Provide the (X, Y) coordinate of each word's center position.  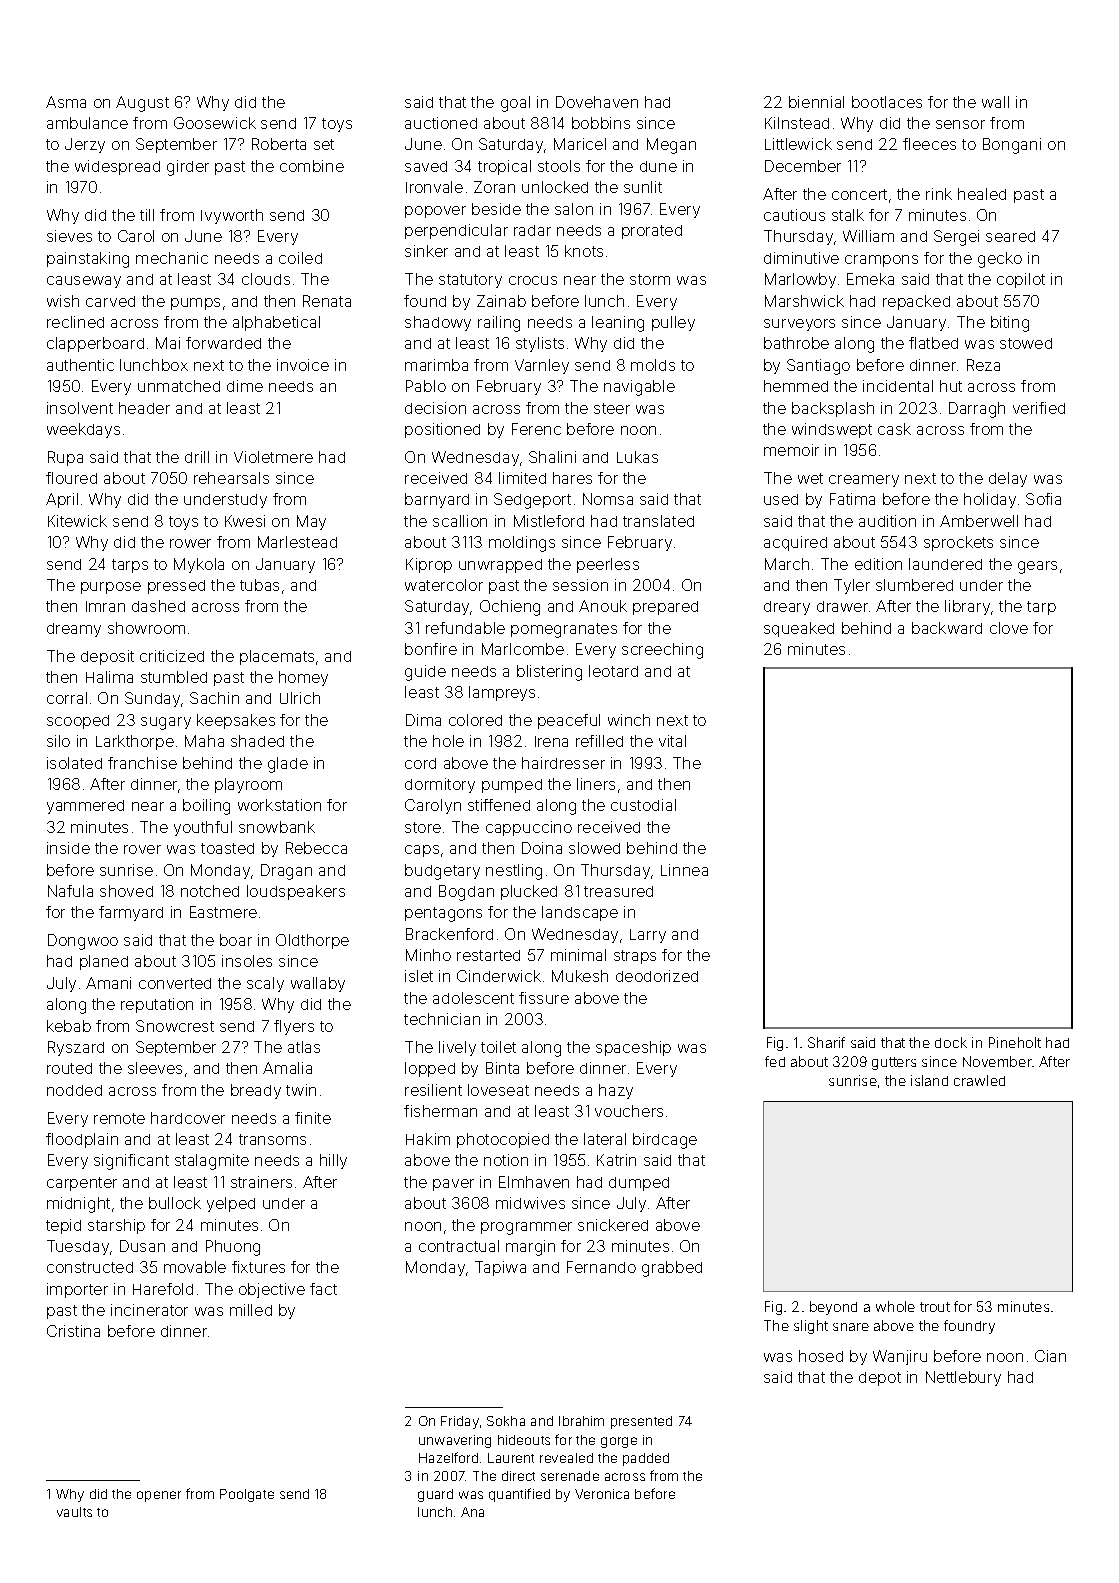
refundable (465, 628)
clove (1009, 628)
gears (1037, 567)
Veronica (602, 1494)
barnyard (437, 500)
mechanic (172, 258)
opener (159, 1496)
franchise (142, 763)
